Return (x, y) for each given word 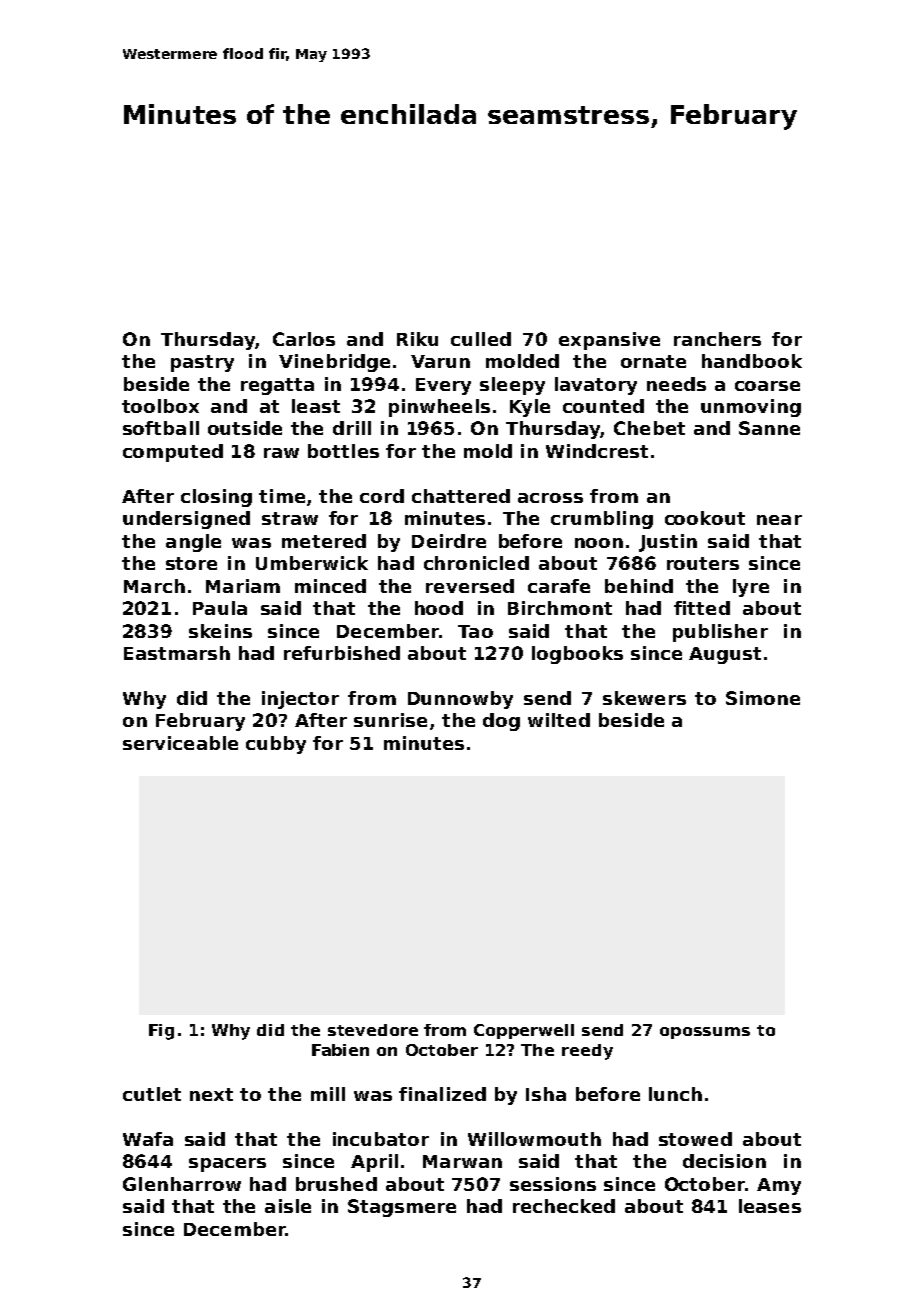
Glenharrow (182, 1184)
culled (481, 339)
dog (501, 722)
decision (724, 1161)
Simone (763, 698)
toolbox (160, 406)
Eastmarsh (177, 653)
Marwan (462, 1161)
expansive (609, 341)
